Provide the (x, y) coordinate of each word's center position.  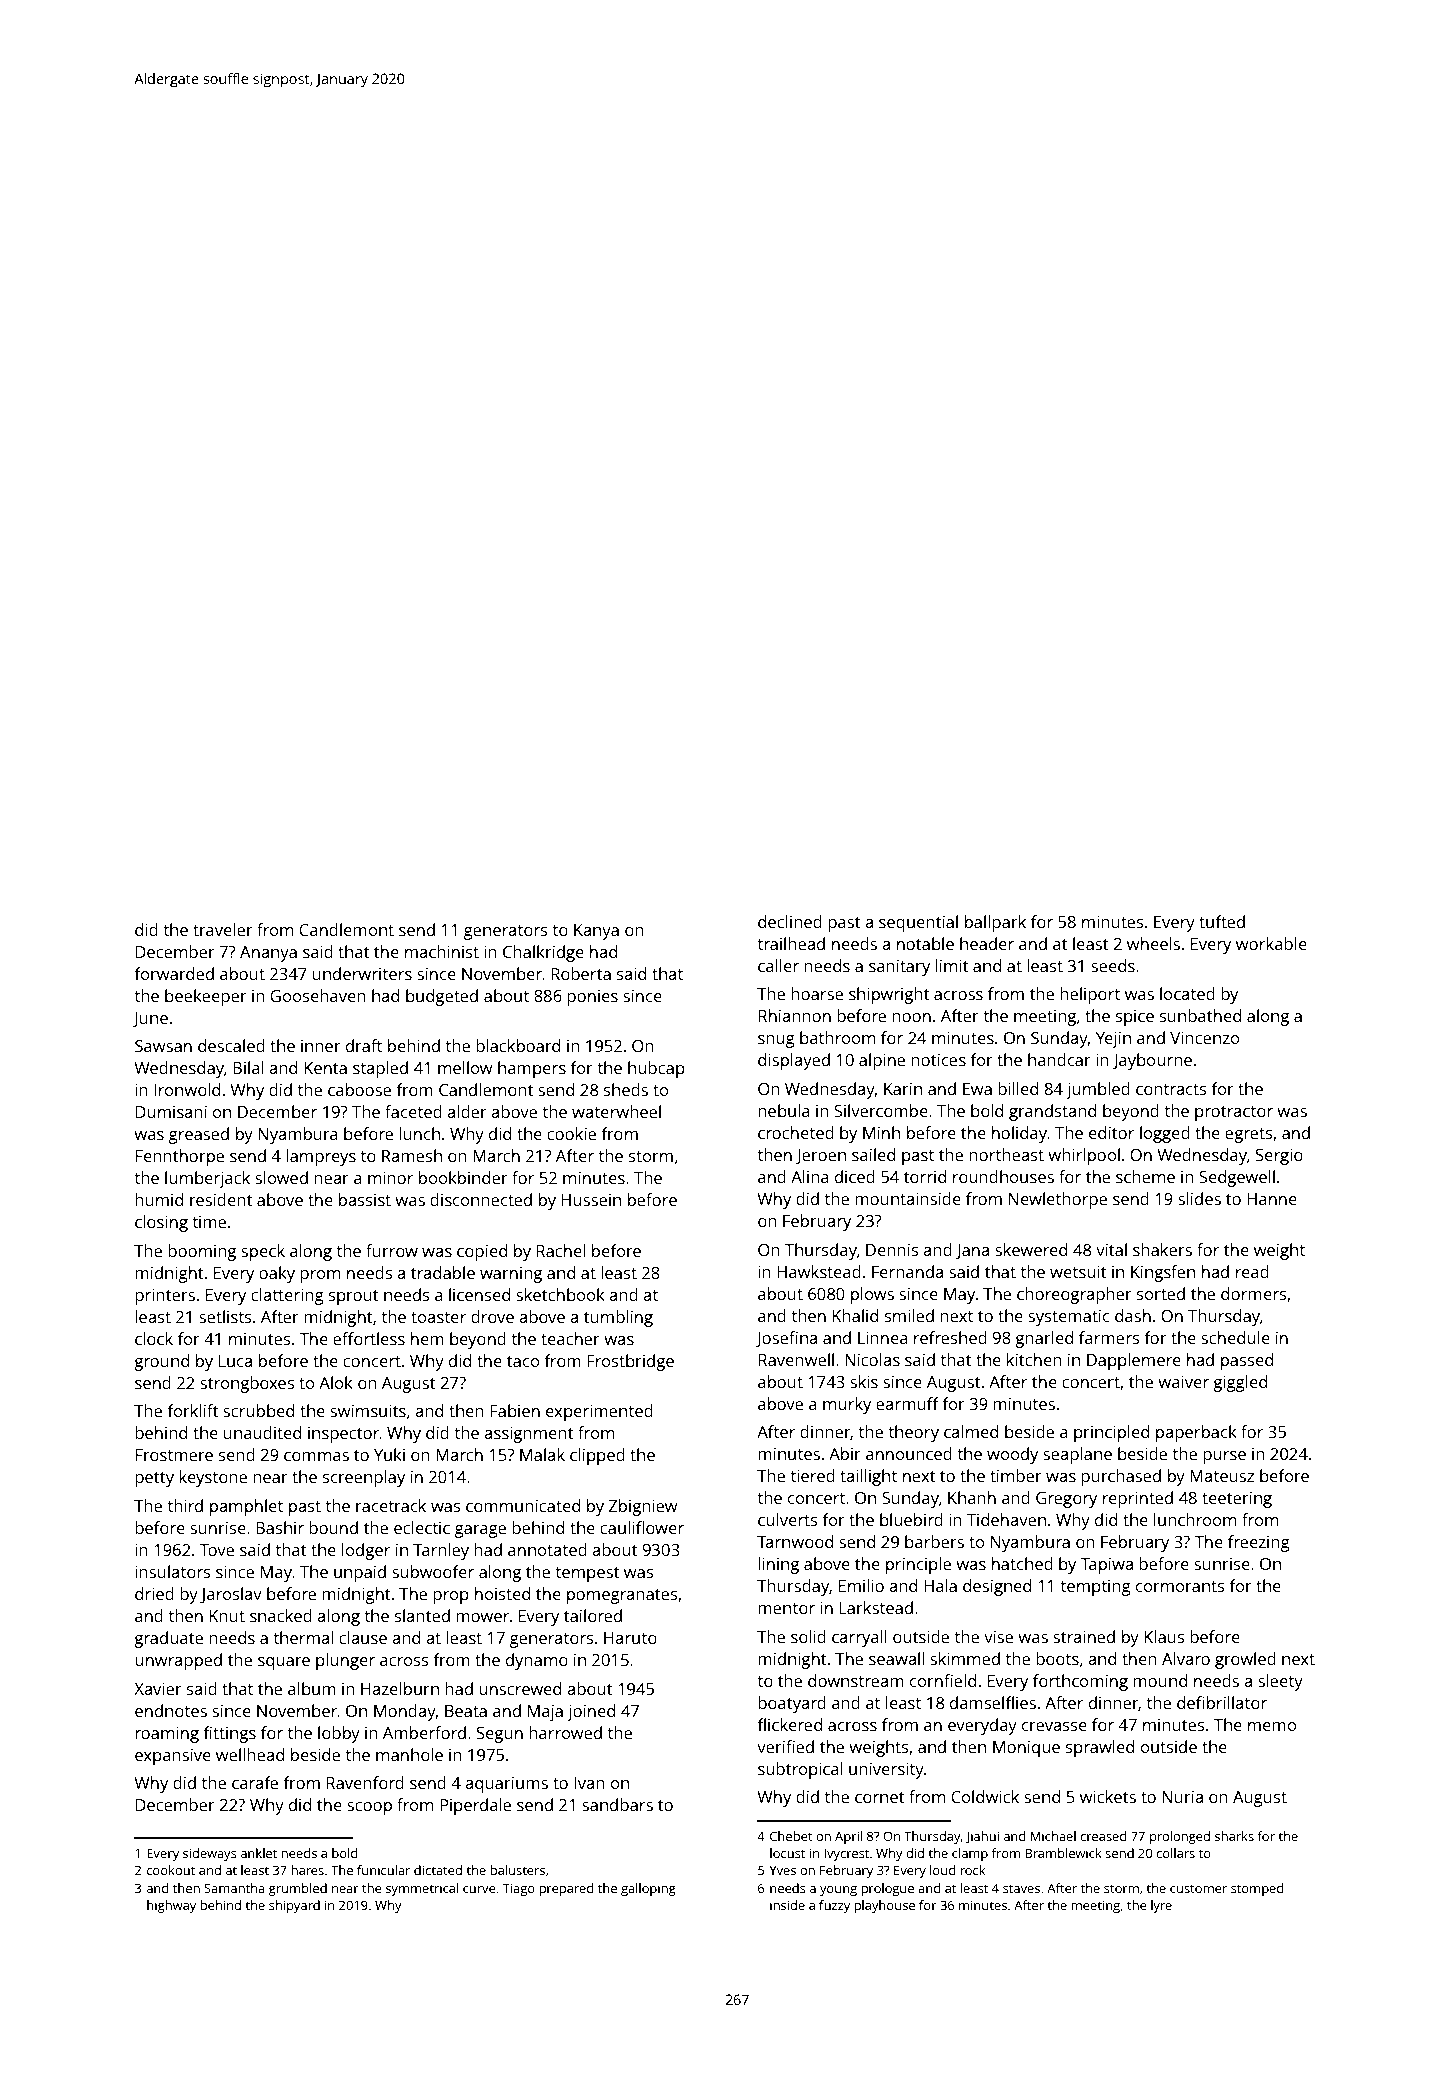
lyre (1161, 1906)
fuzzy (834, 1906)
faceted (413, 1111)
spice (1135, 1018)
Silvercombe (881, 1110)
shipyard (294, 1906)
